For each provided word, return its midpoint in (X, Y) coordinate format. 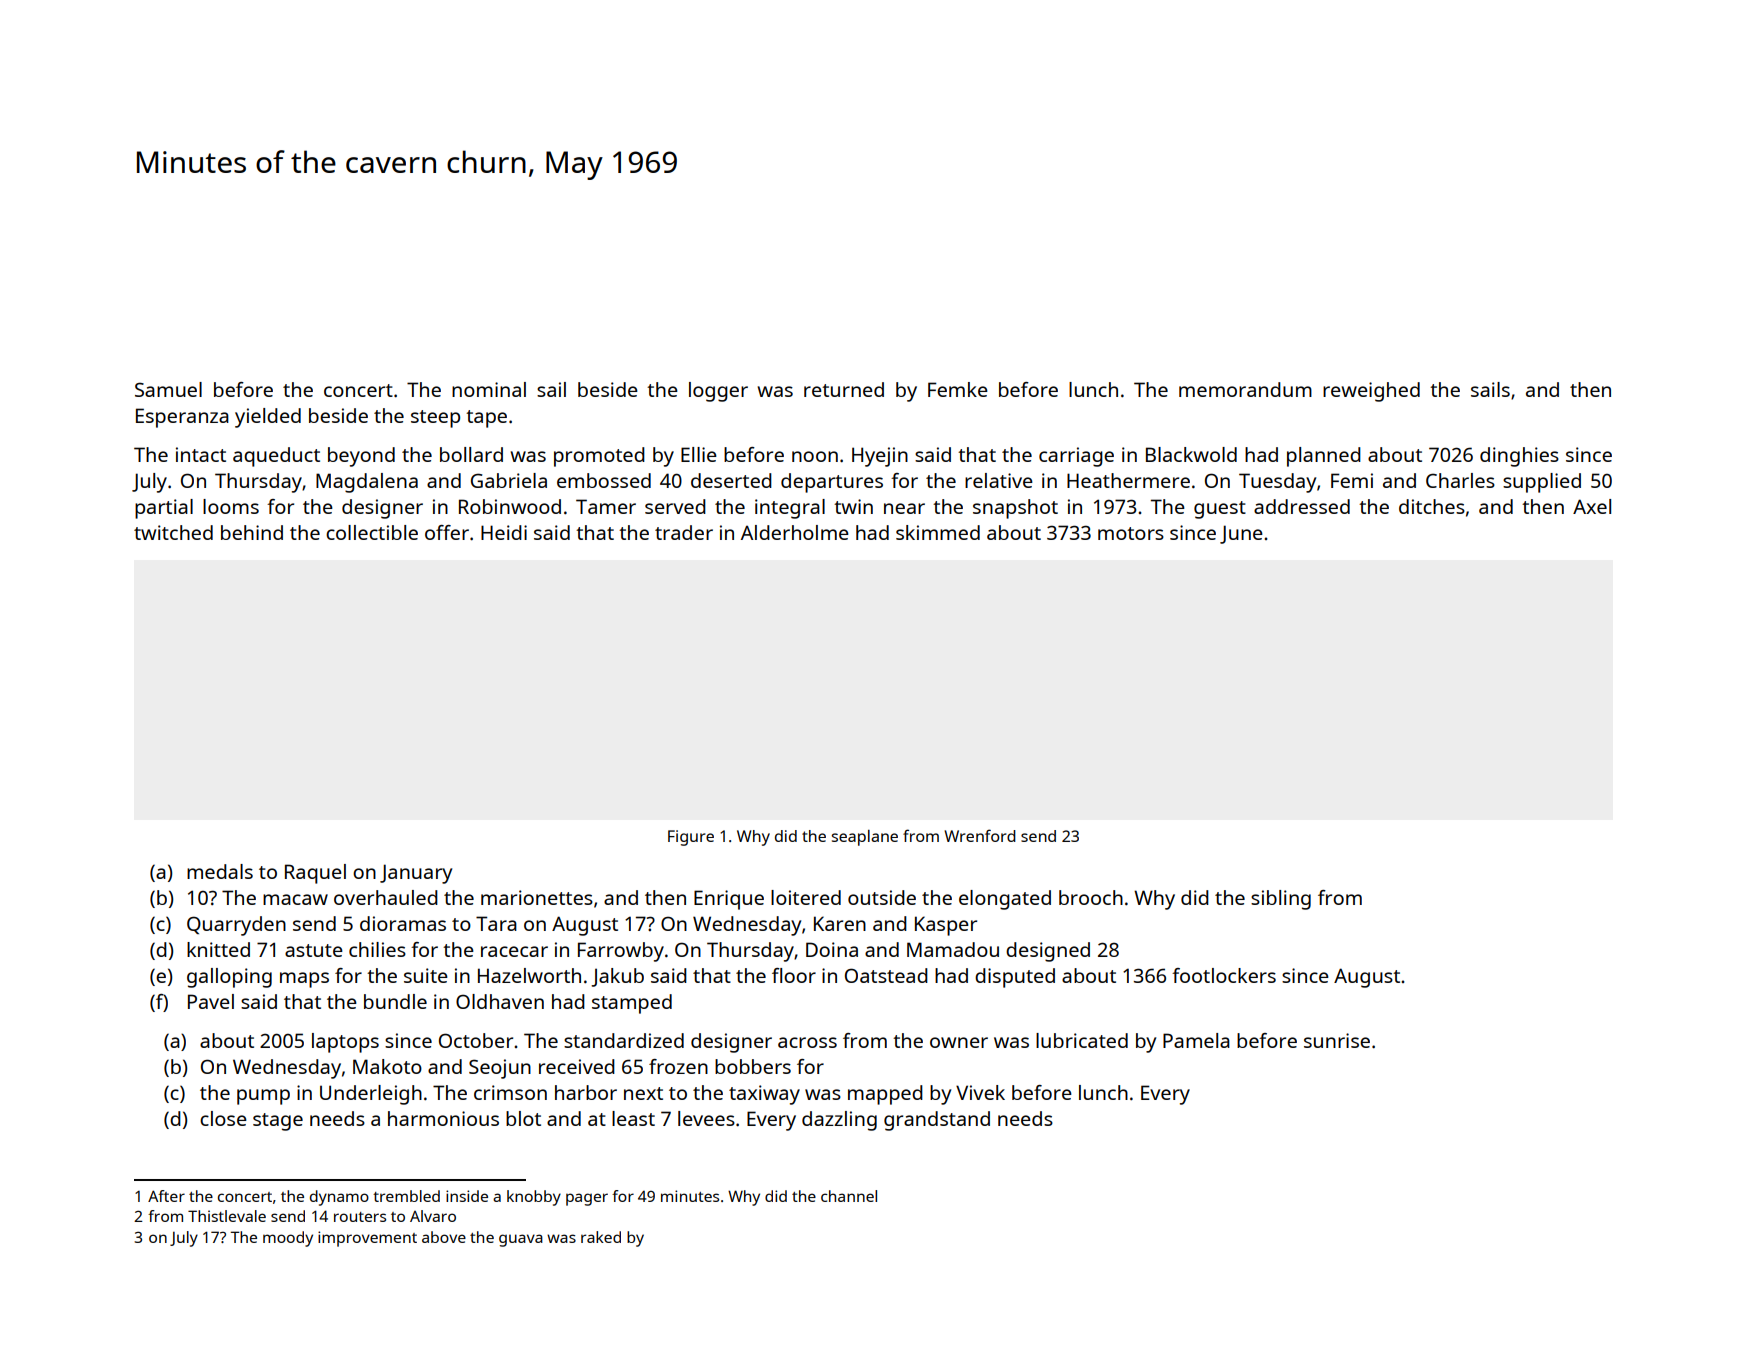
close (223, 1118)
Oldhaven (500, 1001)
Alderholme (795, 532)
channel (849, 1196)
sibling (1281, 900)
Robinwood (510, 506)
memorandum (1245, 389)
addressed (1302, 506)
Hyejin (880, 457)
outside (882, 897)
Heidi (504, 532)
